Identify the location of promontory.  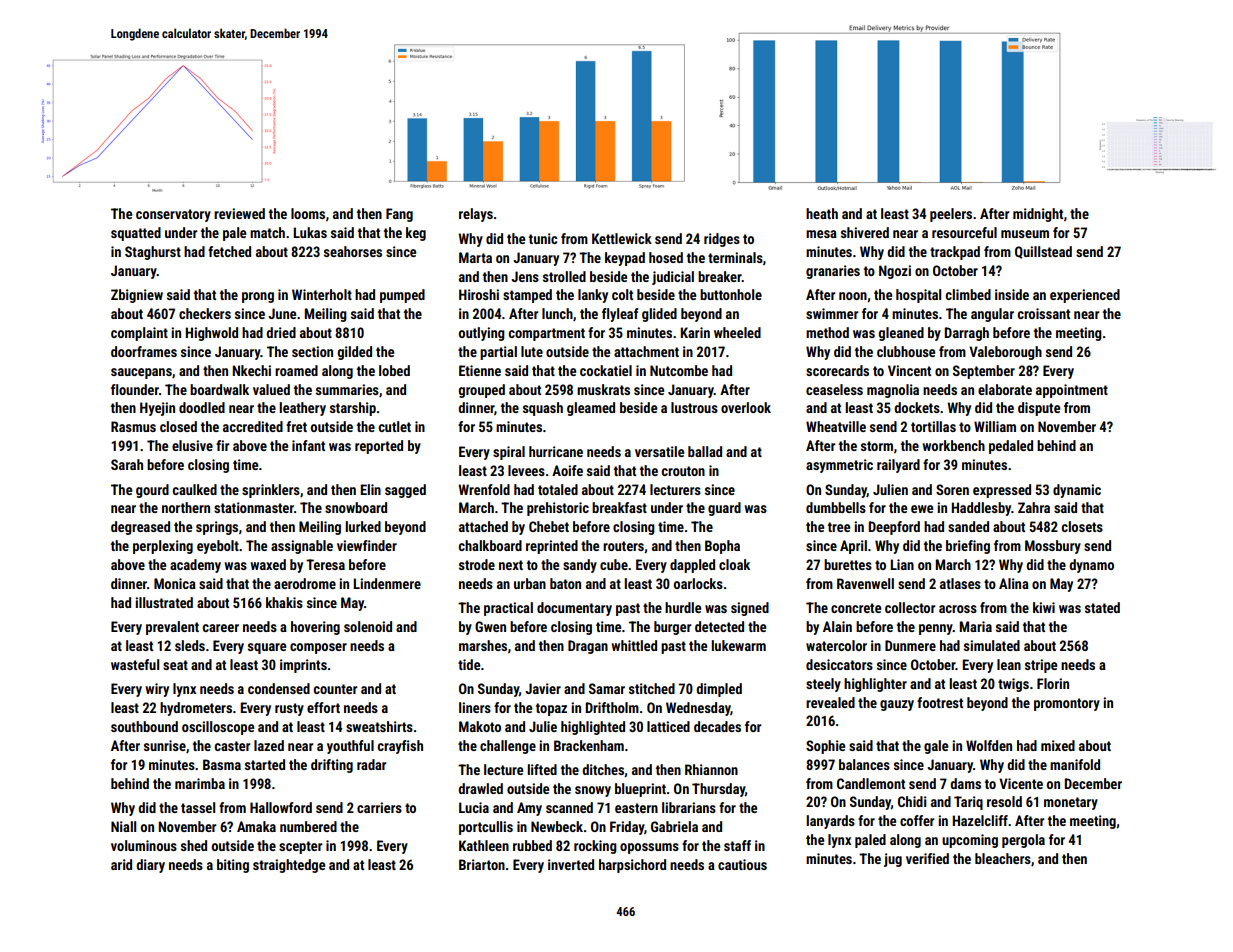
(1067, 704).
